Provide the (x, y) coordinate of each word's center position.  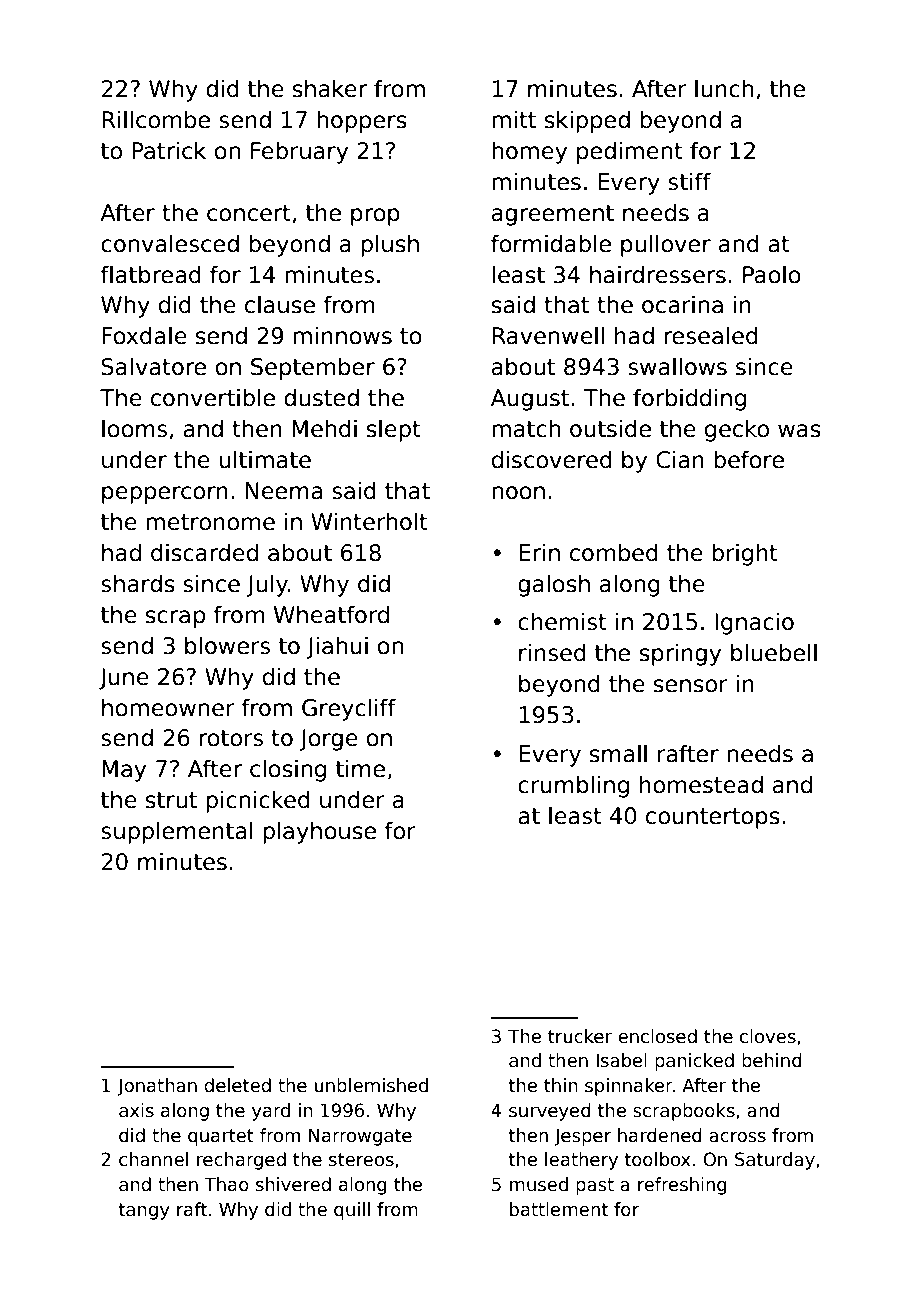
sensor (691, 686)
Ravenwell (548, 335)
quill (352, 1211)
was (799, 431)
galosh (554, 585)
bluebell (774, 652)
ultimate (265, 459)
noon (518, 493)
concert (249, 213)
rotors (231, 738)
